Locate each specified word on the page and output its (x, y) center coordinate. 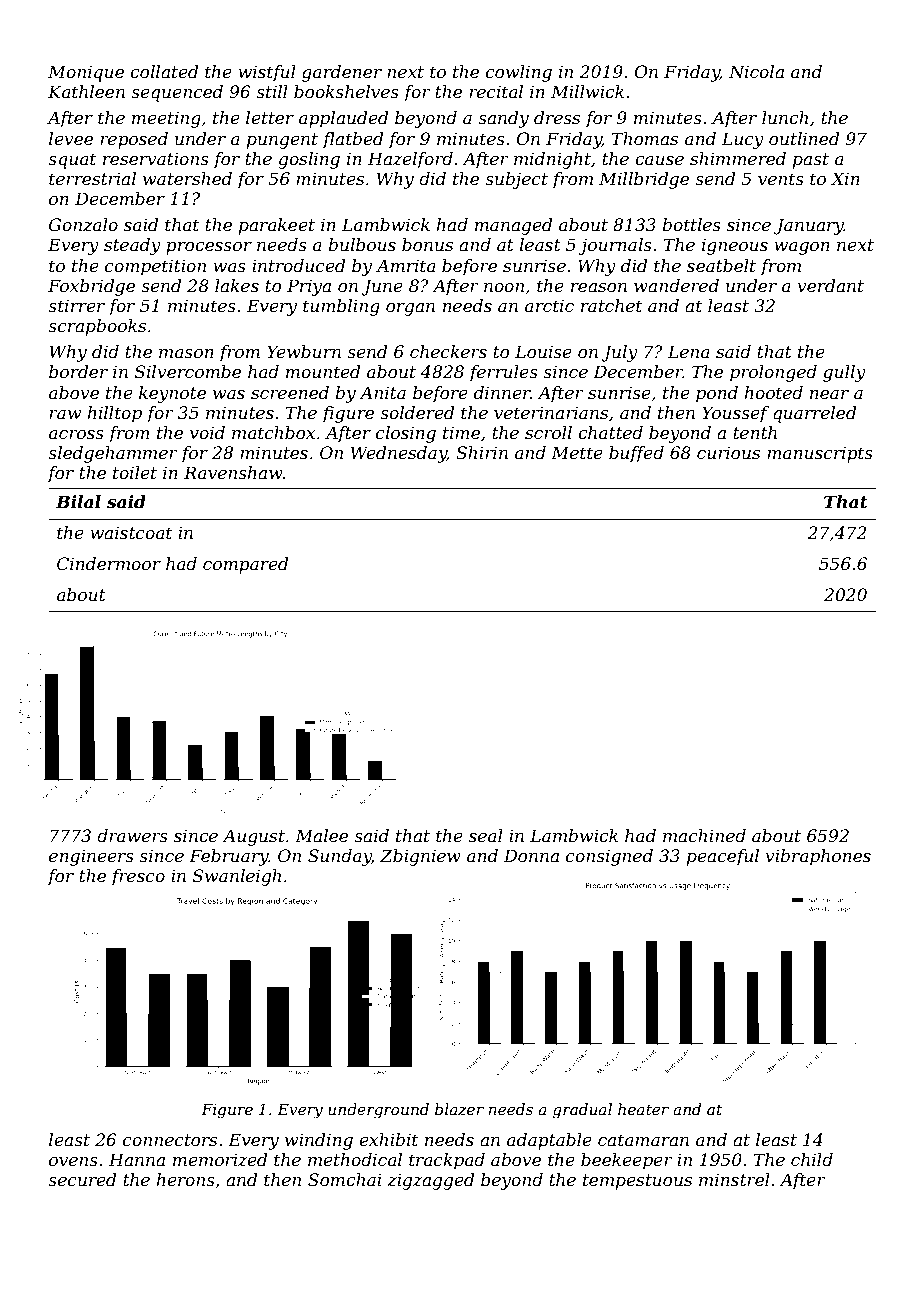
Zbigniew (420, 857)
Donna (531, 855)
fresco (138, 877)
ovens (73, 1161)
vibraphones (818, 857)
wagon (802, 248)
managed (513, 226)
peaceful (723, 857)
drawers (132, 835)
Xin (845, 178)
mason (186, 353)
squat (72, 161)
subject (516, 180)
